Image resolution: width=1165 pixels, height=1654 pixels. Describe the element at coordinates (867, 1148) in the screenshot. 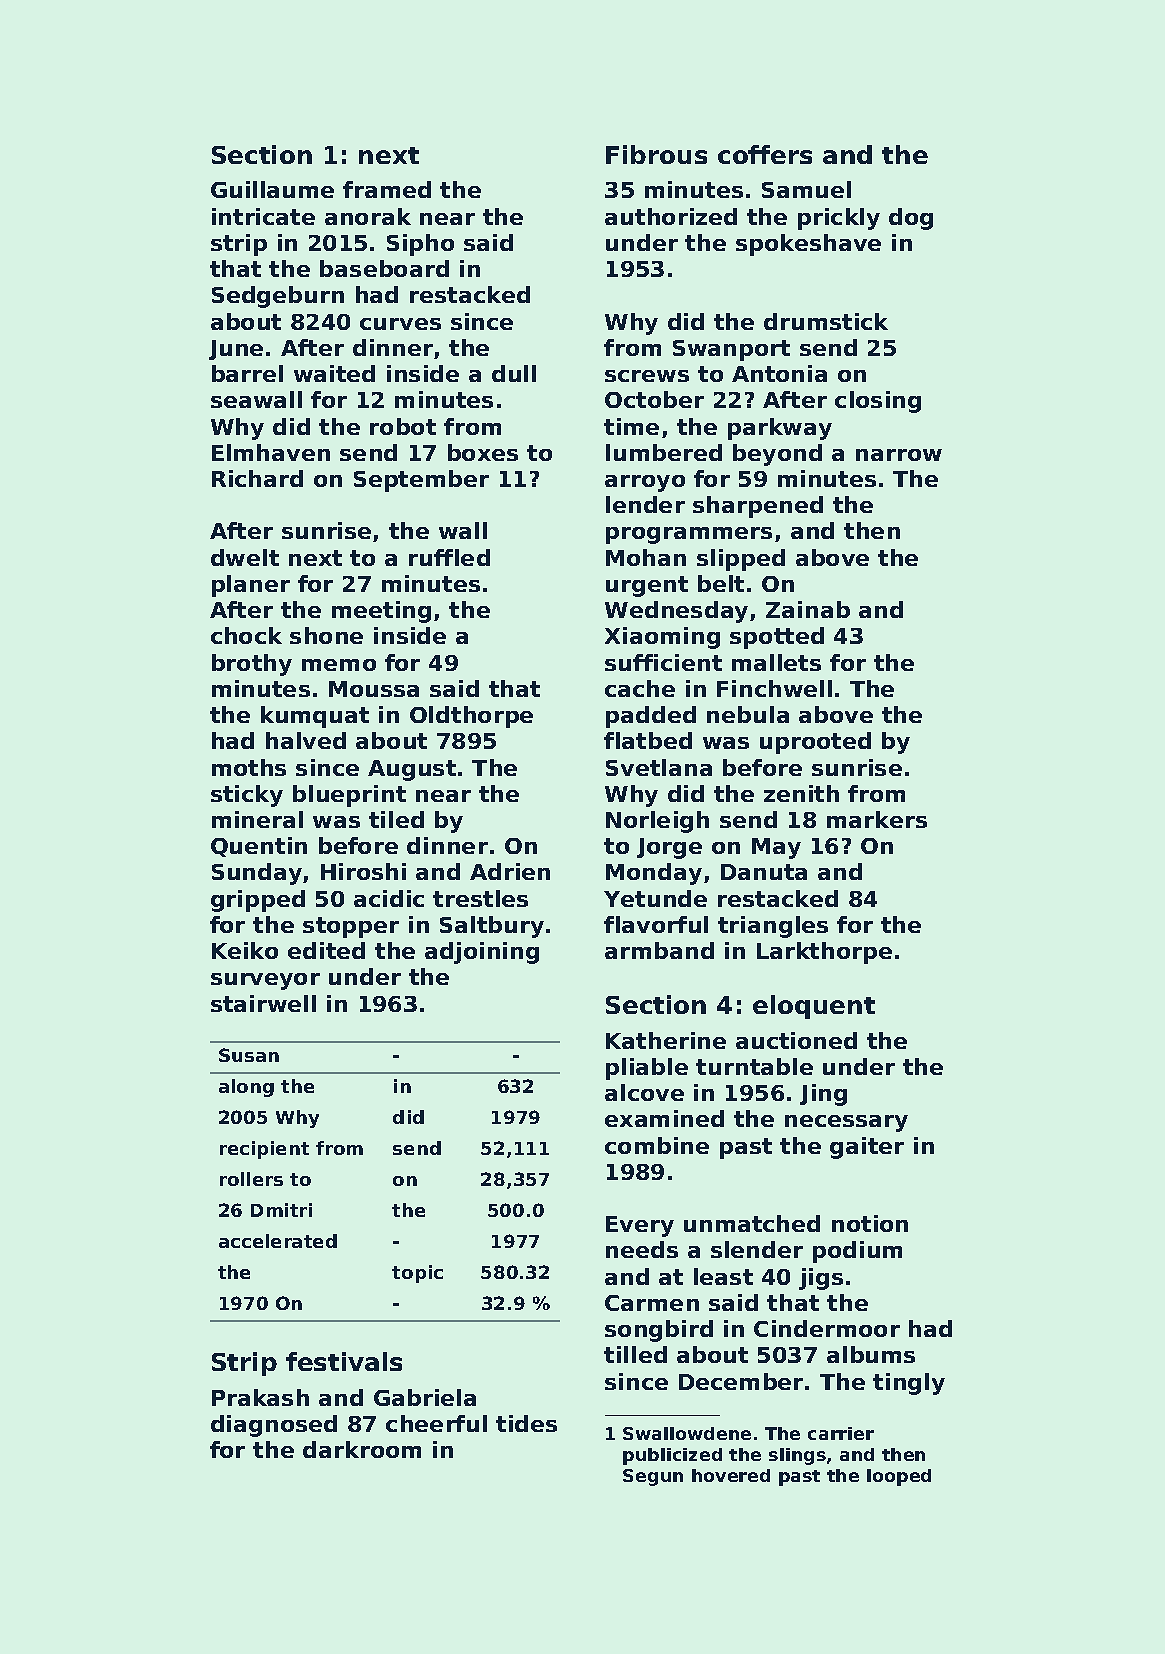

I see `gaiter` at that location.
